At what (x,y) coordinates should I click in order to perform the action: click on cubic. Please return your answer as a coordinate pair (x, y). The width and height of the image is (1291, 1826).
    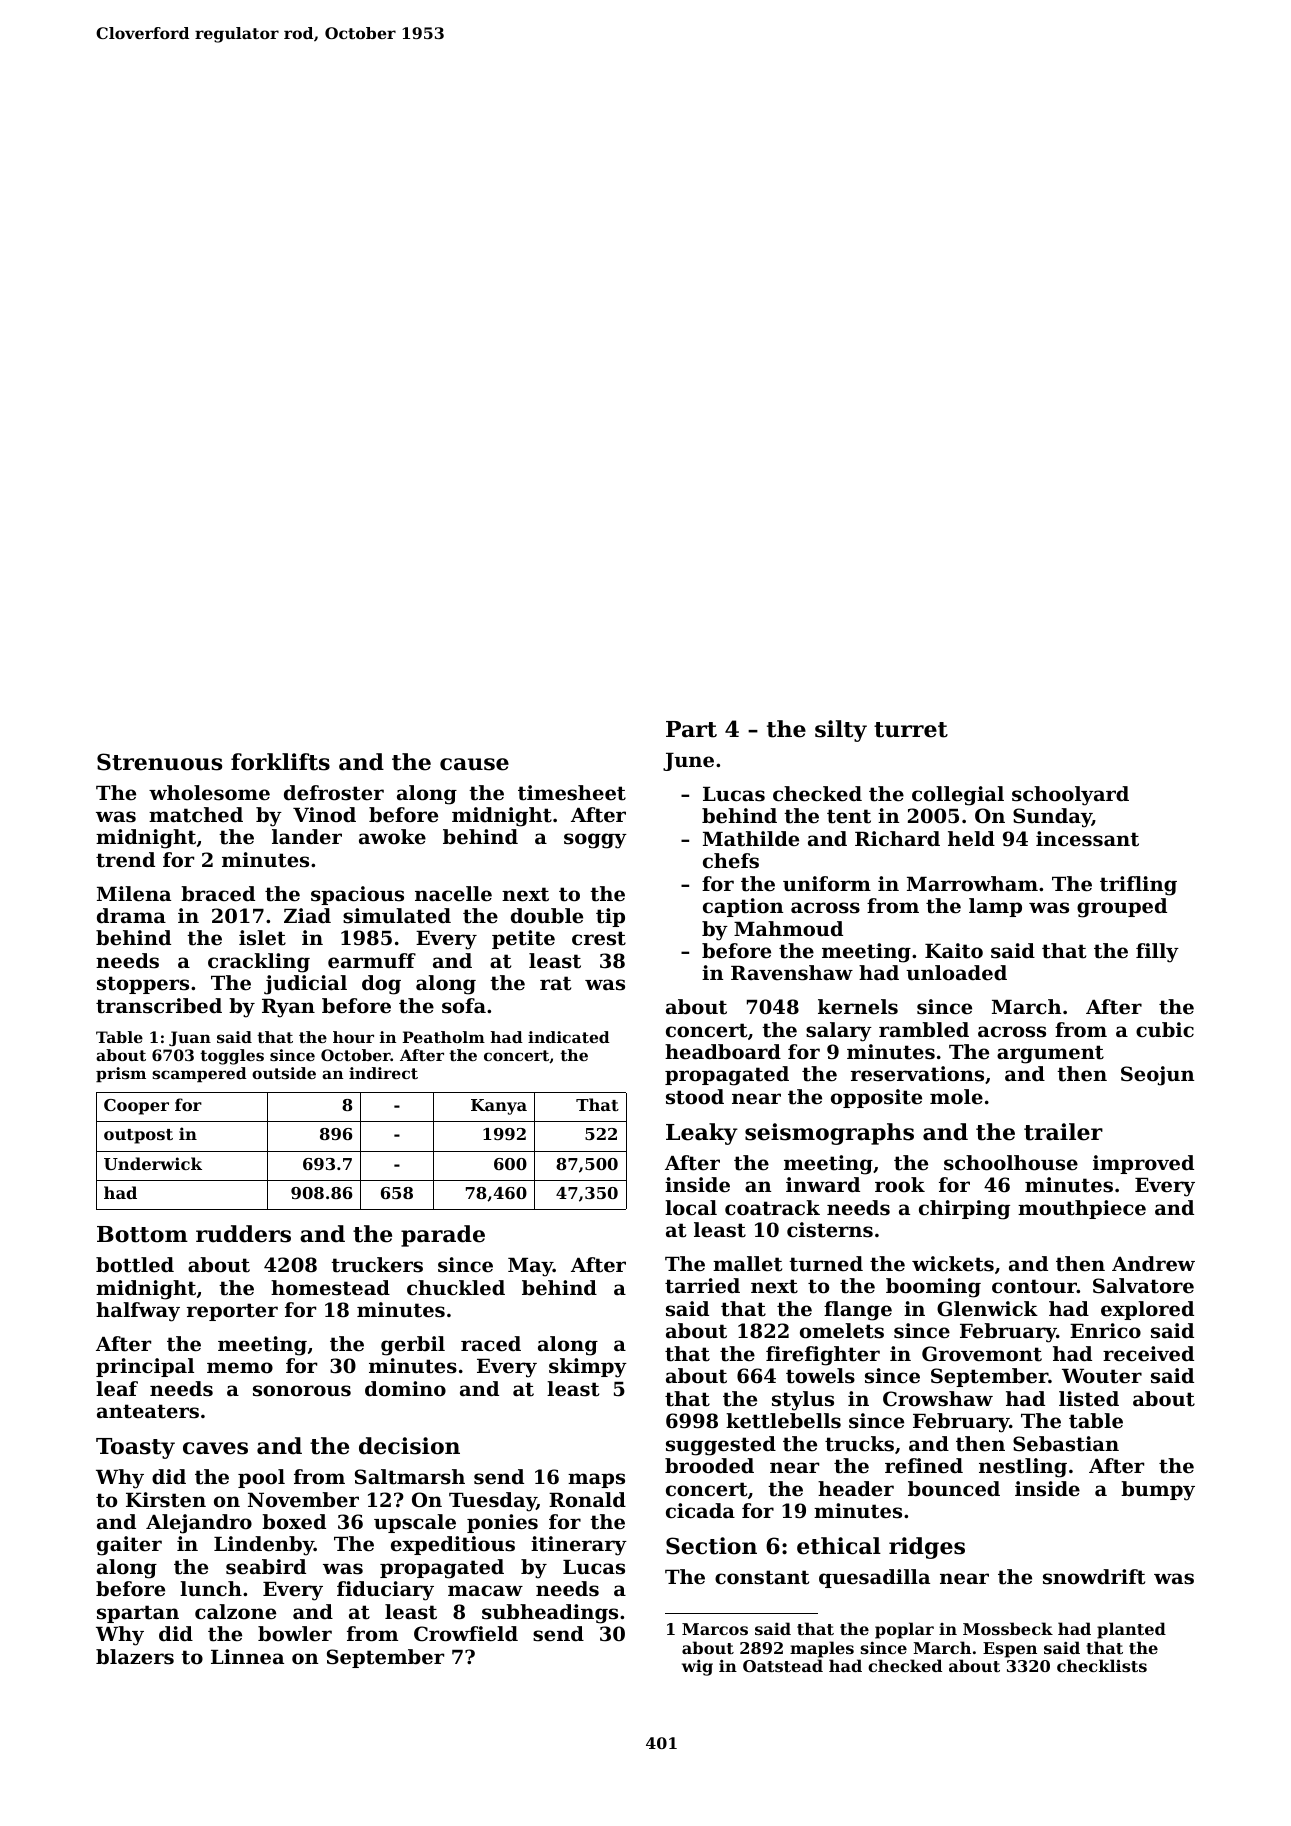
    Looking at the image, I should click on (1165, 1029).
